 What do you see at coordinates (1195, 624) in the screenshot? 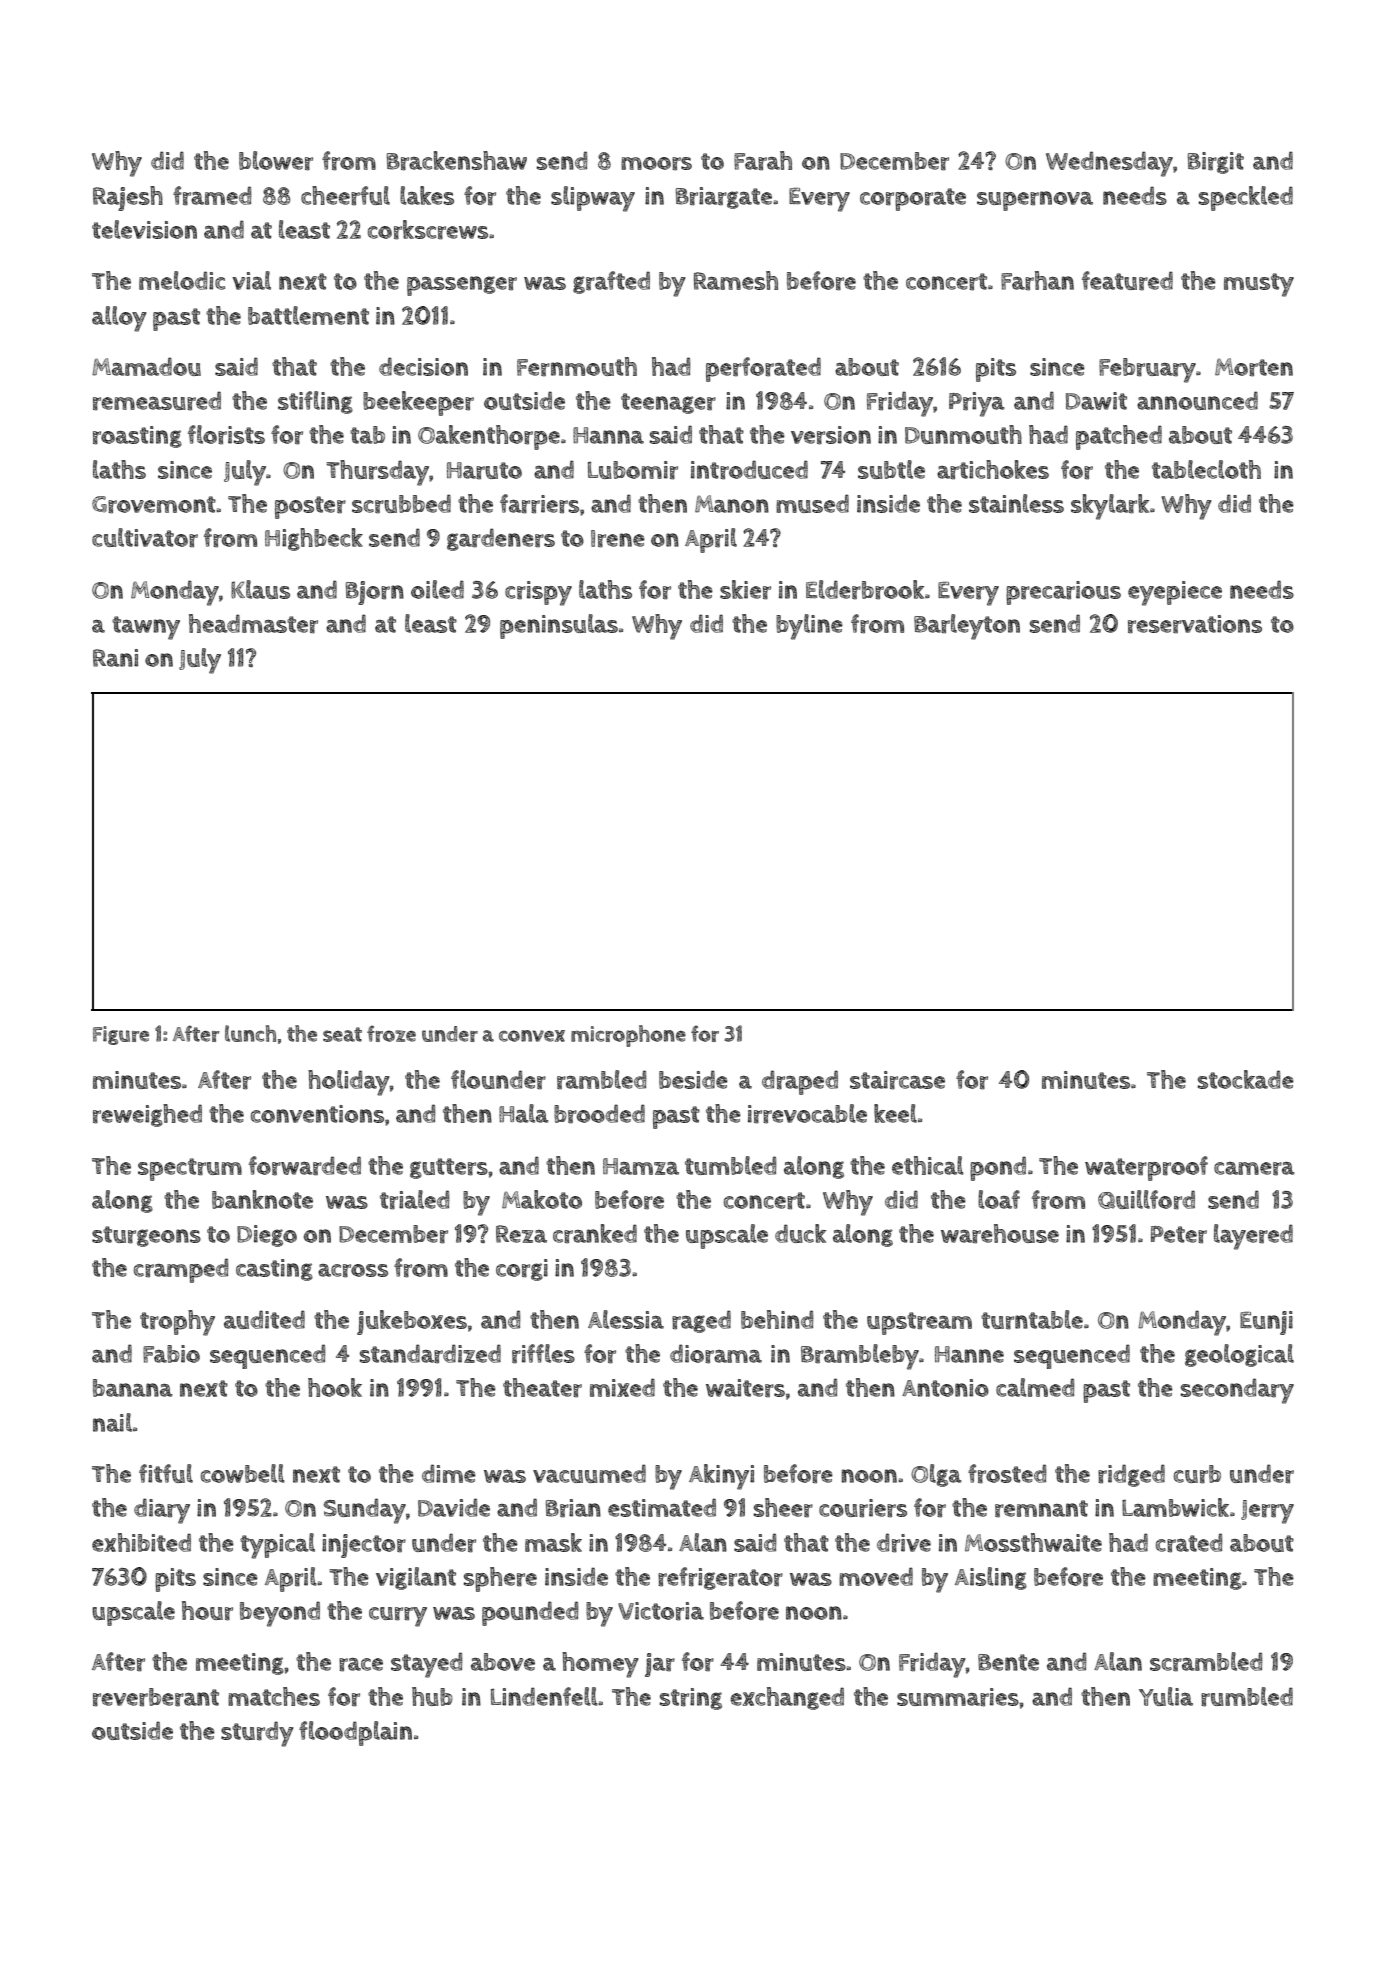
I see `reservations` at bounding box center [1195, 624].
